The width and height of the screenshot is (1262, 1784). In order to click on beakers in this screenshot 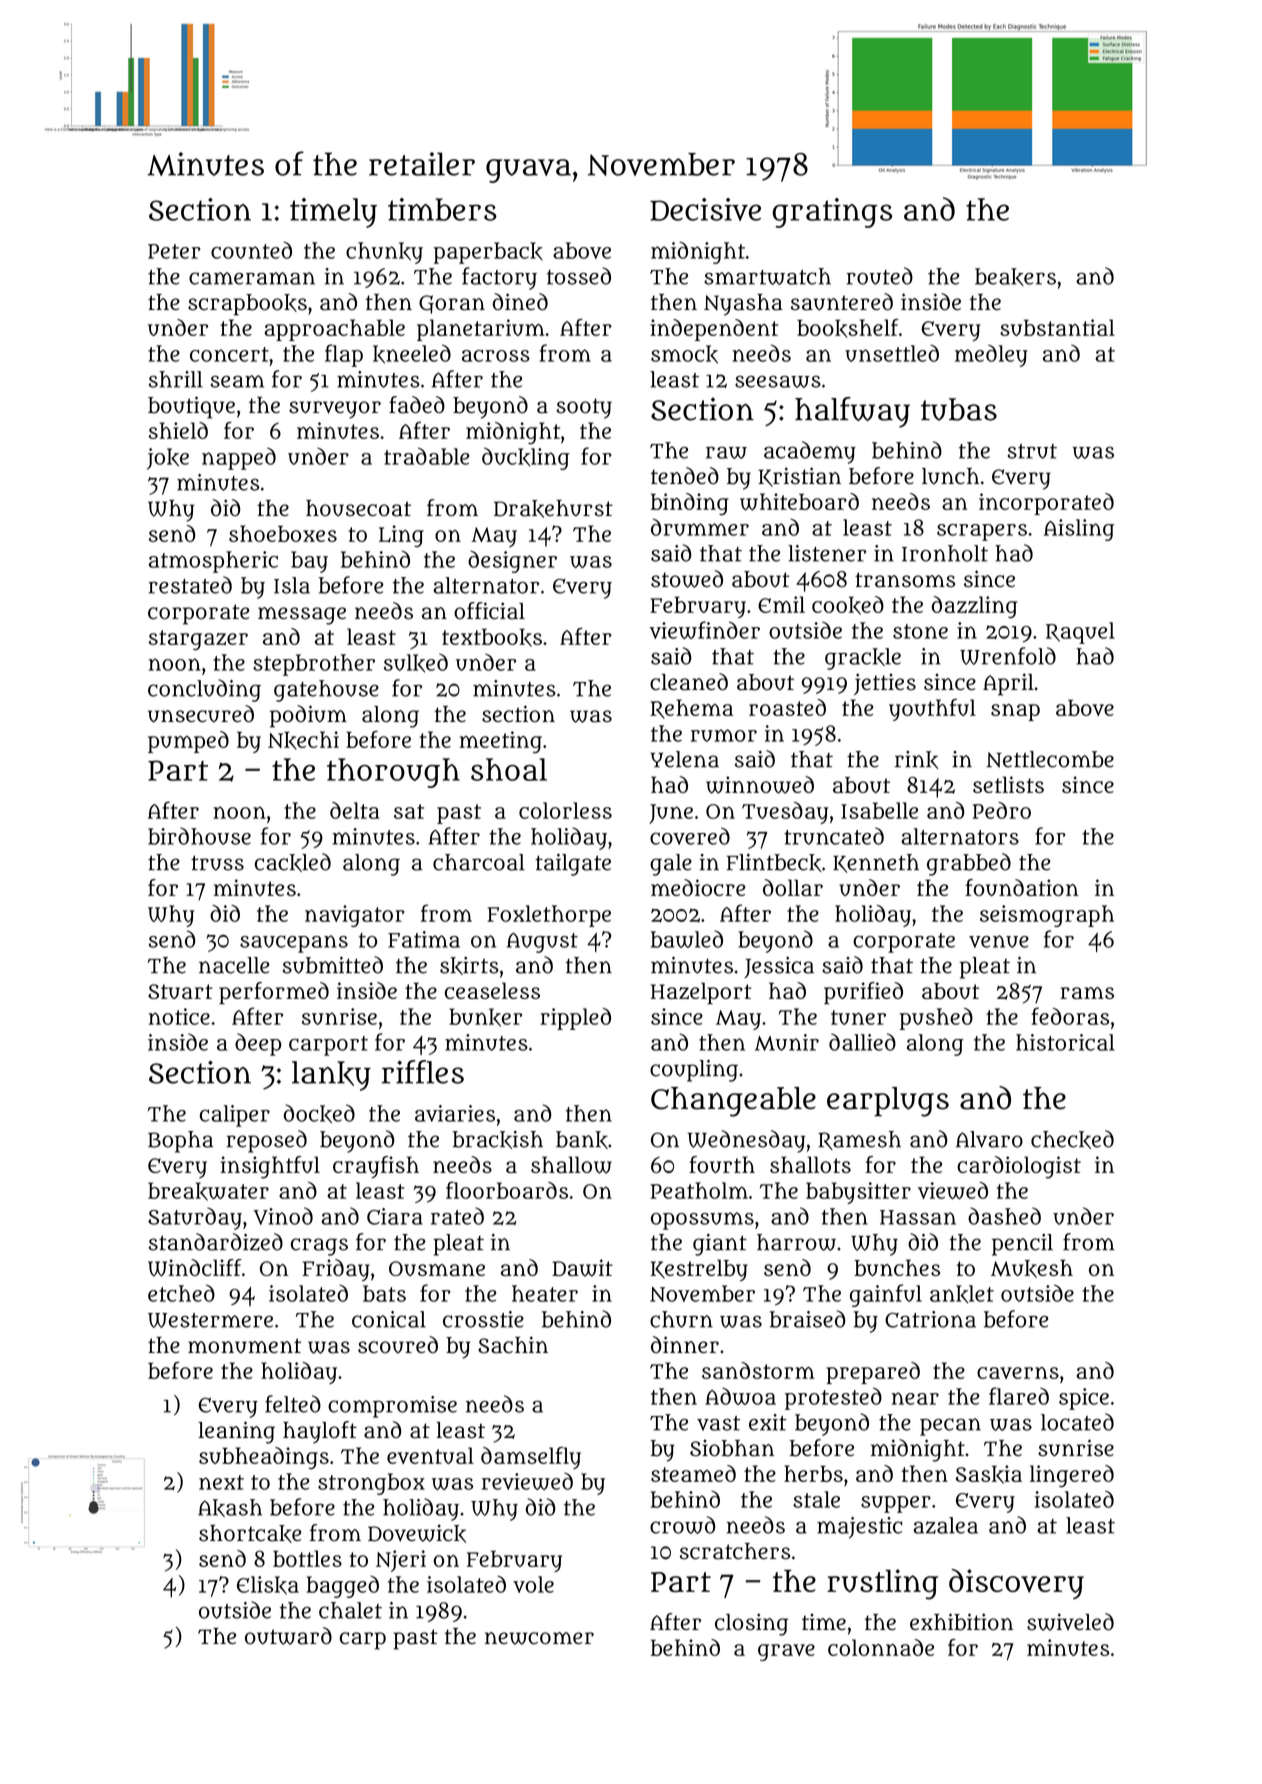, I will do `click(1015, 277)`.
